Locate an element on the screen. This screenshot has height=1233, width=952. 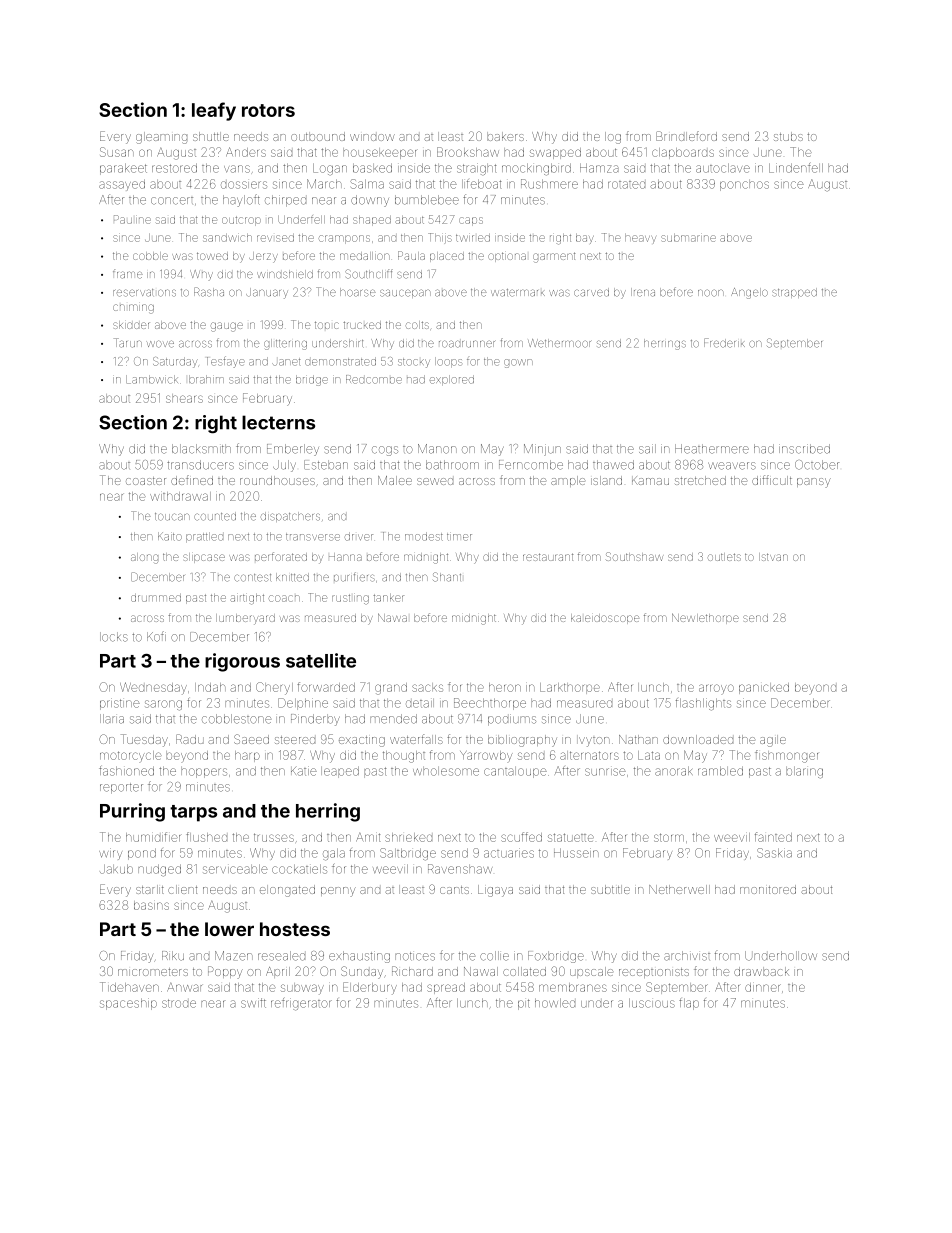
refrigerator is located at coordinates (301, 1004).
